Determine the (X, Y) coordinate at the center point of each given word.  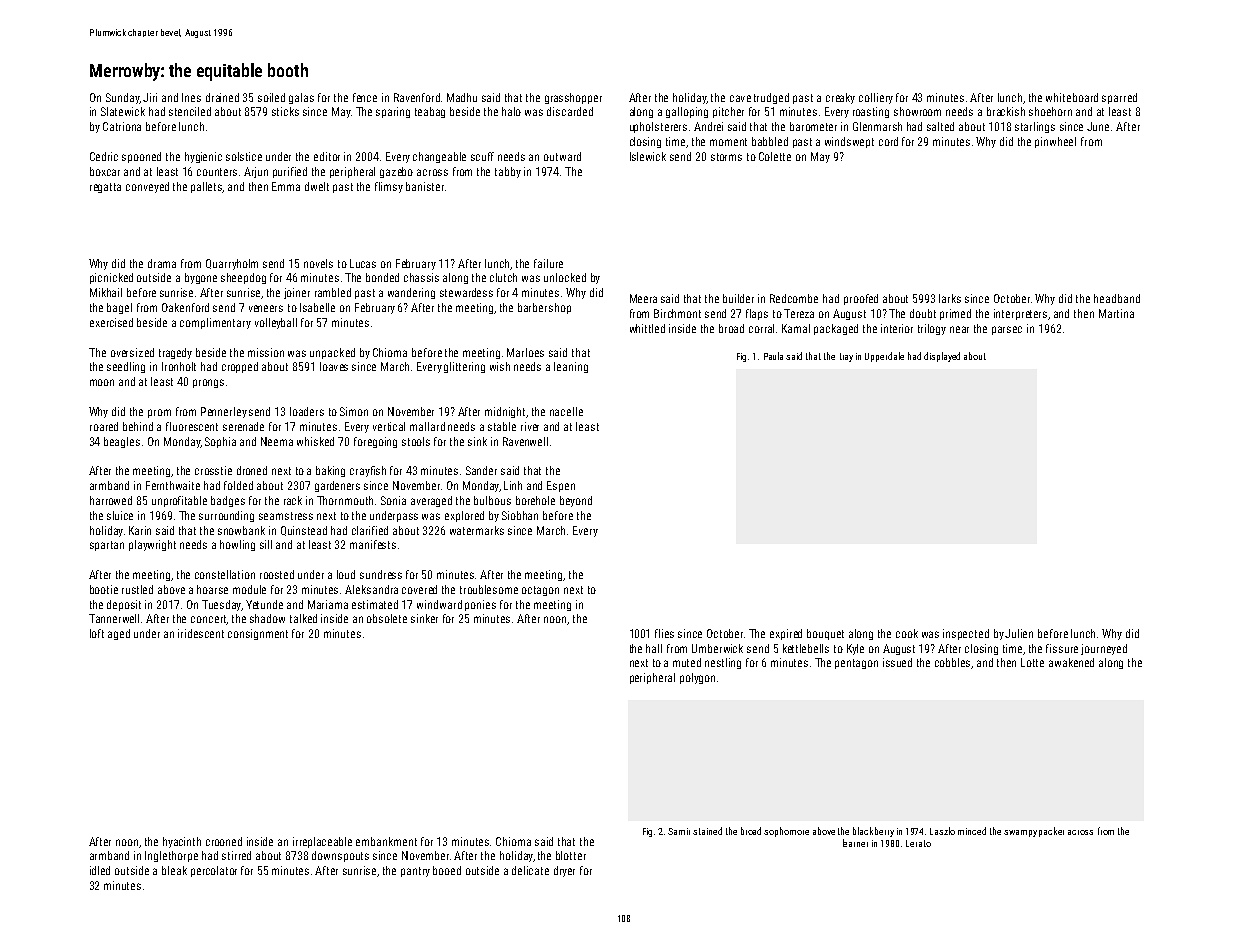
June (1098, 126)
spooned (141, 157)
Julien (1019, 633)
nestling (723, 663)
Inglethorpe (171, 856)
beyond (576, 501)
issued (897, 662)
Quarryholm (232, 264)
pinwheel (1055, 142)
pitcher (728, 112)
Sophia (220, 442)
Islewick (648, 156)
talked (303, 618)
